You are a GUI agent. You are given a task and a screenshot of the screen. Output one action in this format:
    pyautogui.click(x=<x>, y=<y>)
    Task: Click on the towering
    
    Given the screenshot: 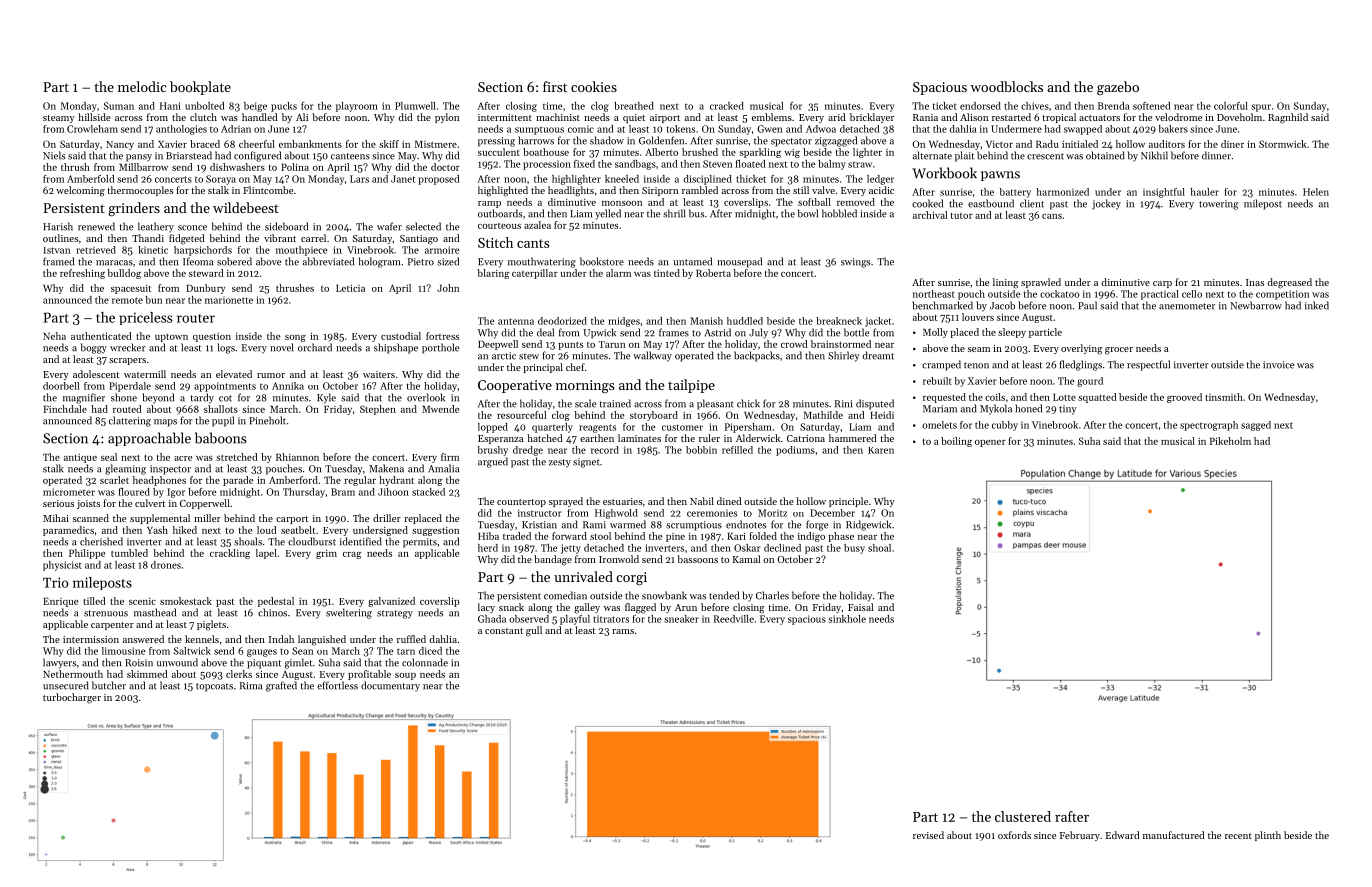 What is the action you would take?
    pyautogui.click(x=1218, y=205)
